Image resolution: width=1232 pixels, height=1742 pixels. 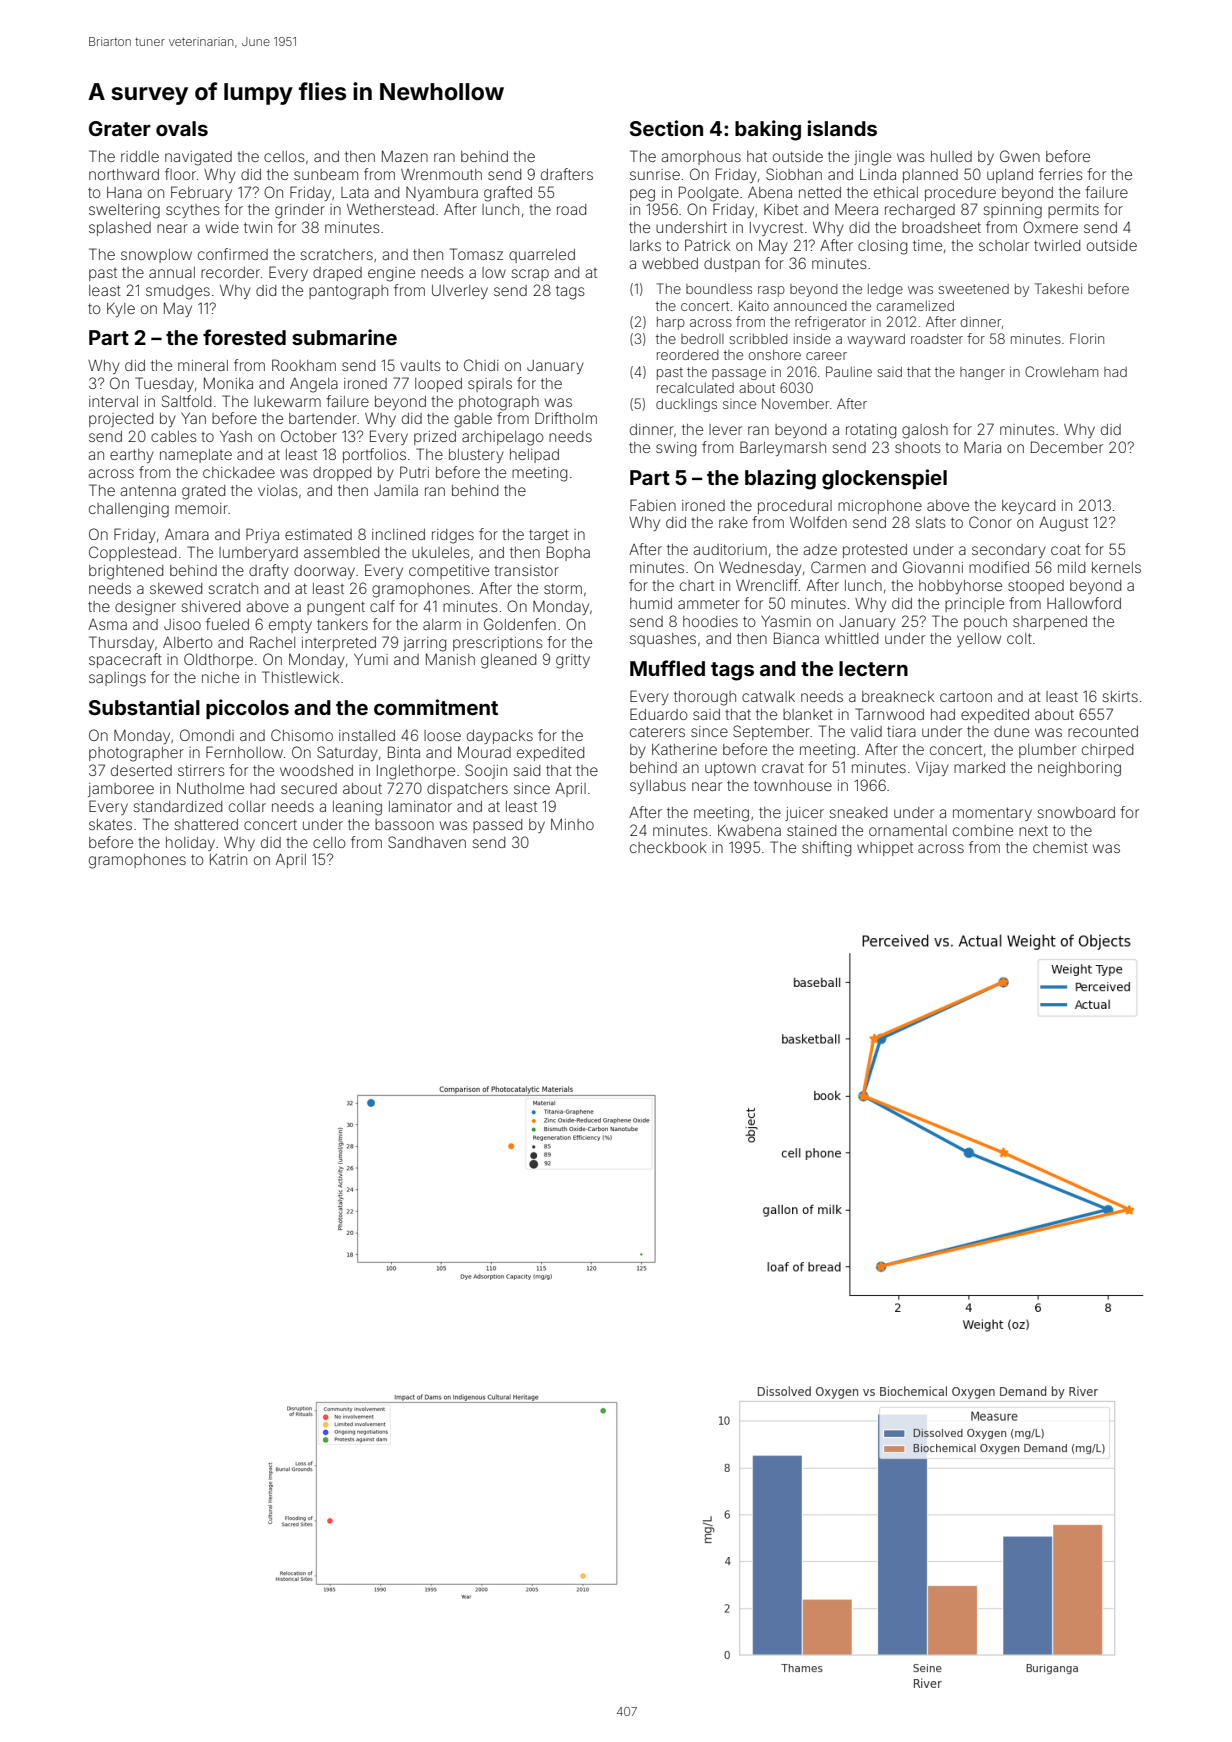 I want to click on secondary, so click(x=1009, y=551).
